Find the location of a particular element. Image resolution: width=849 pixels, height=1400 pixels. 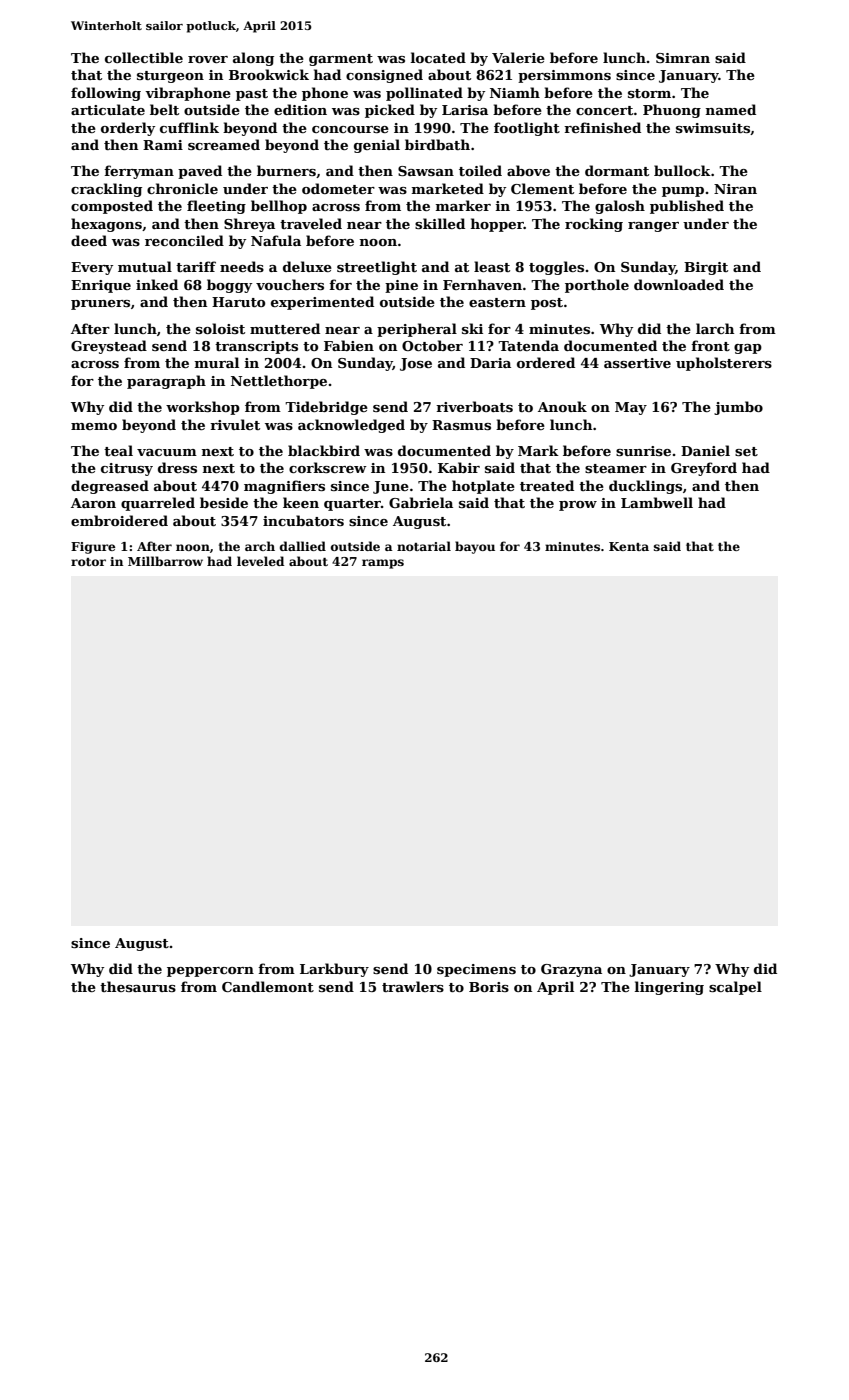

scalpel is located at coordinates (735, 988).
